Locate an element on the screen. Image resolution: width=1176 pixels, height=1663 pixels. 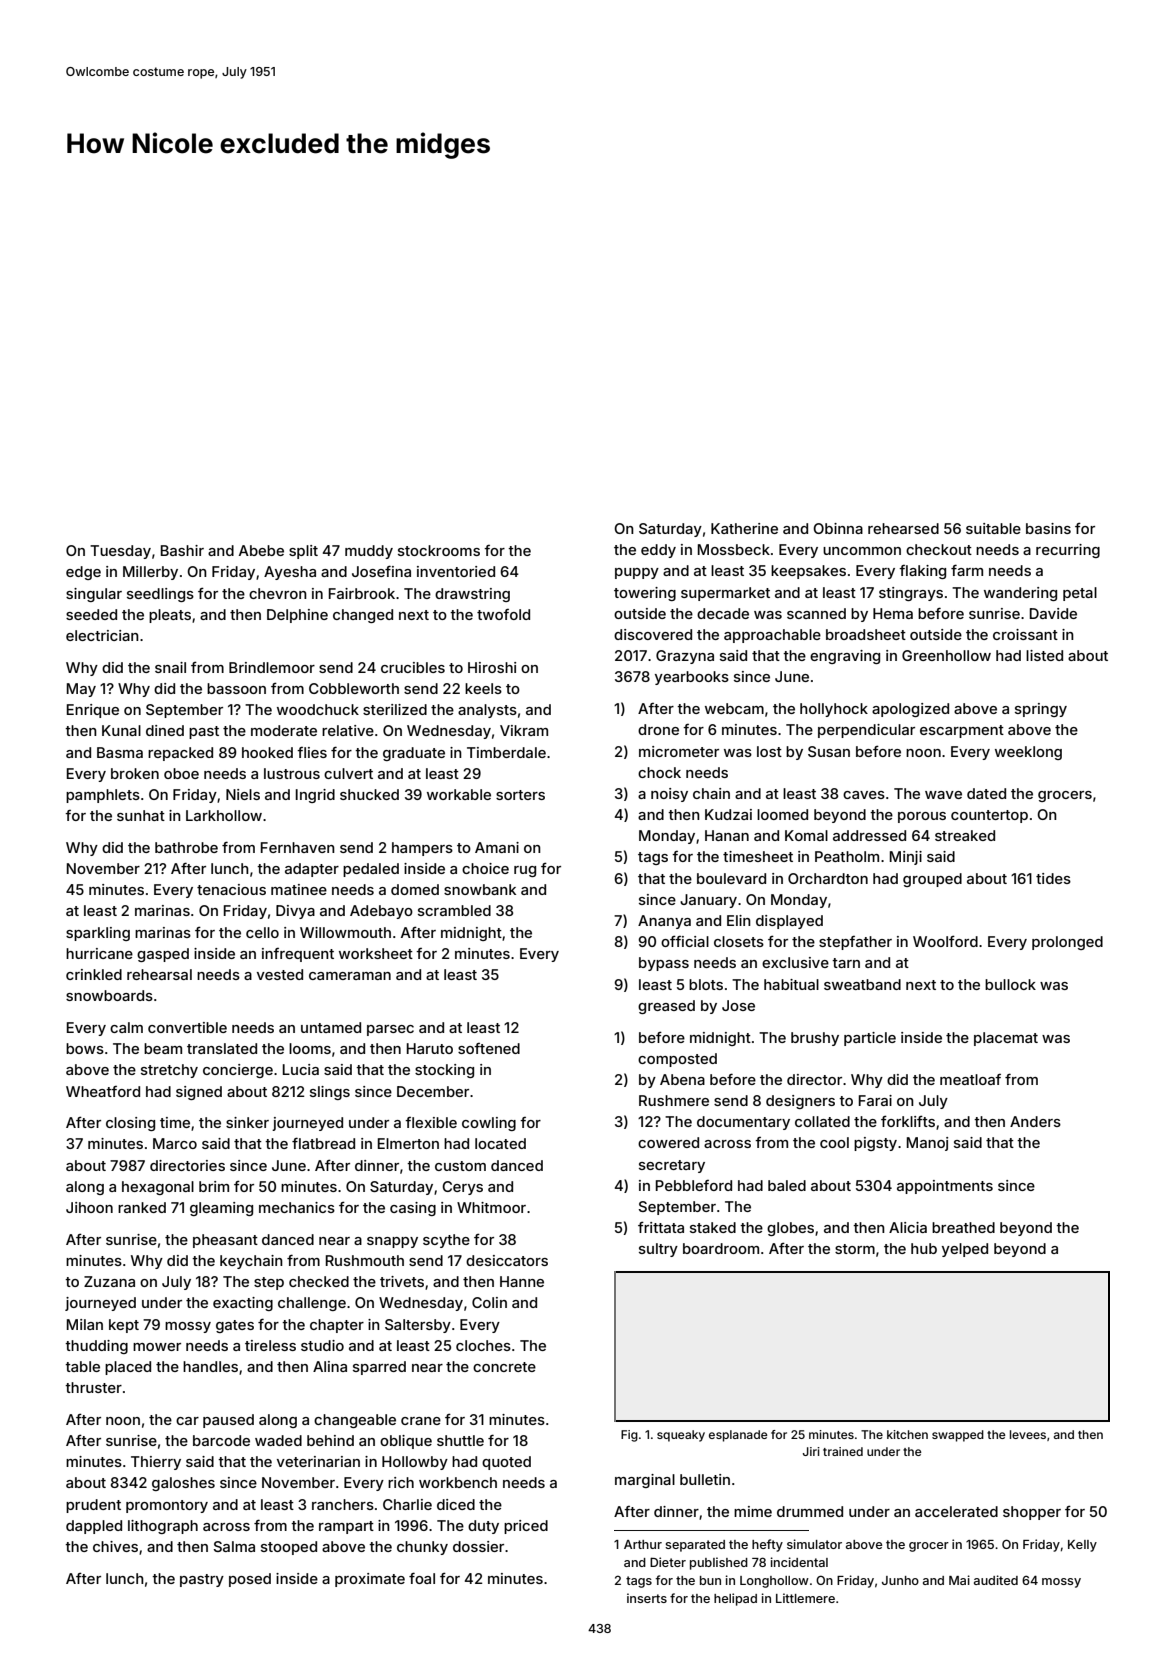
rehearsed is located at coordinates (903, 528).
